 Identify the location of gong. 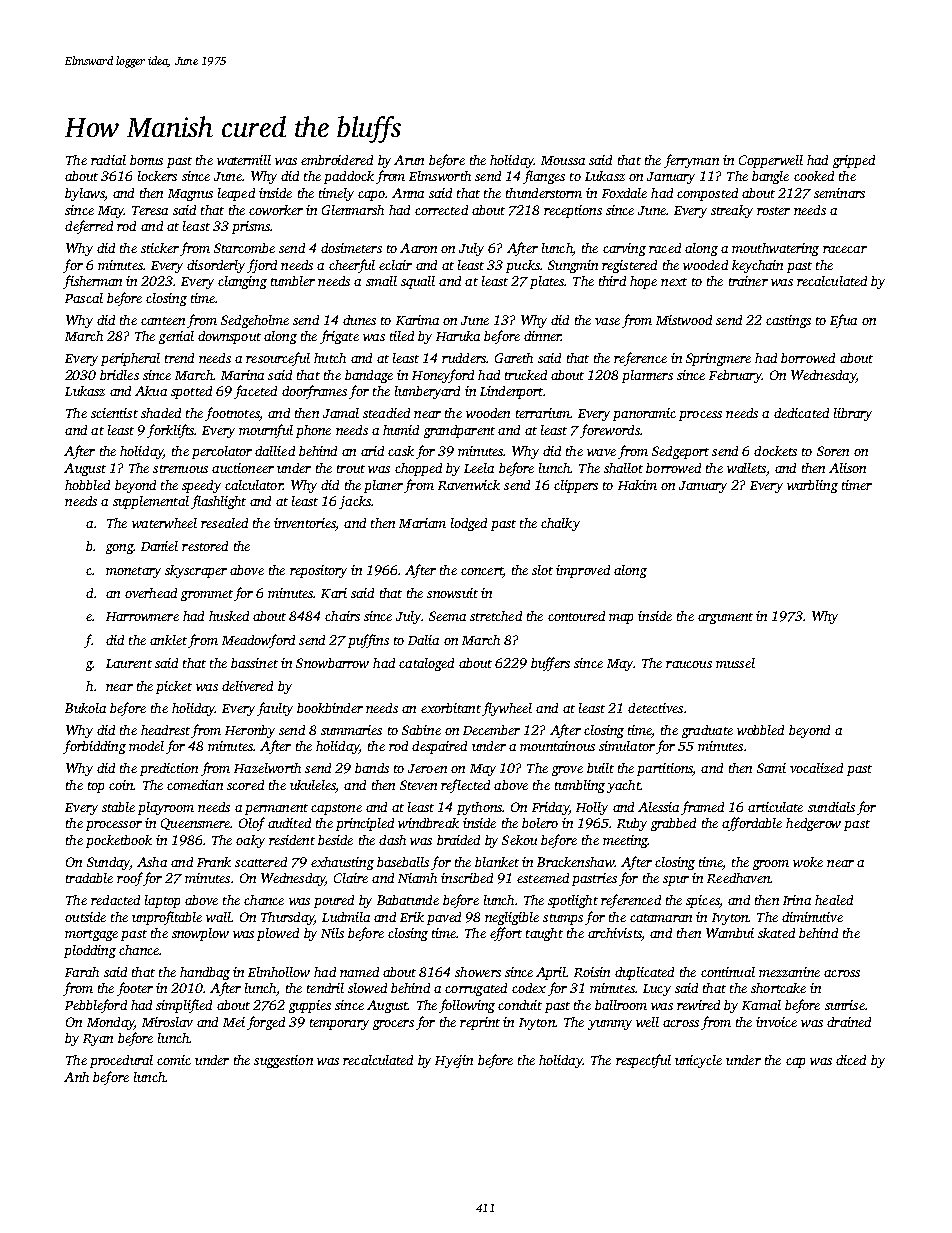
(119, 549).
